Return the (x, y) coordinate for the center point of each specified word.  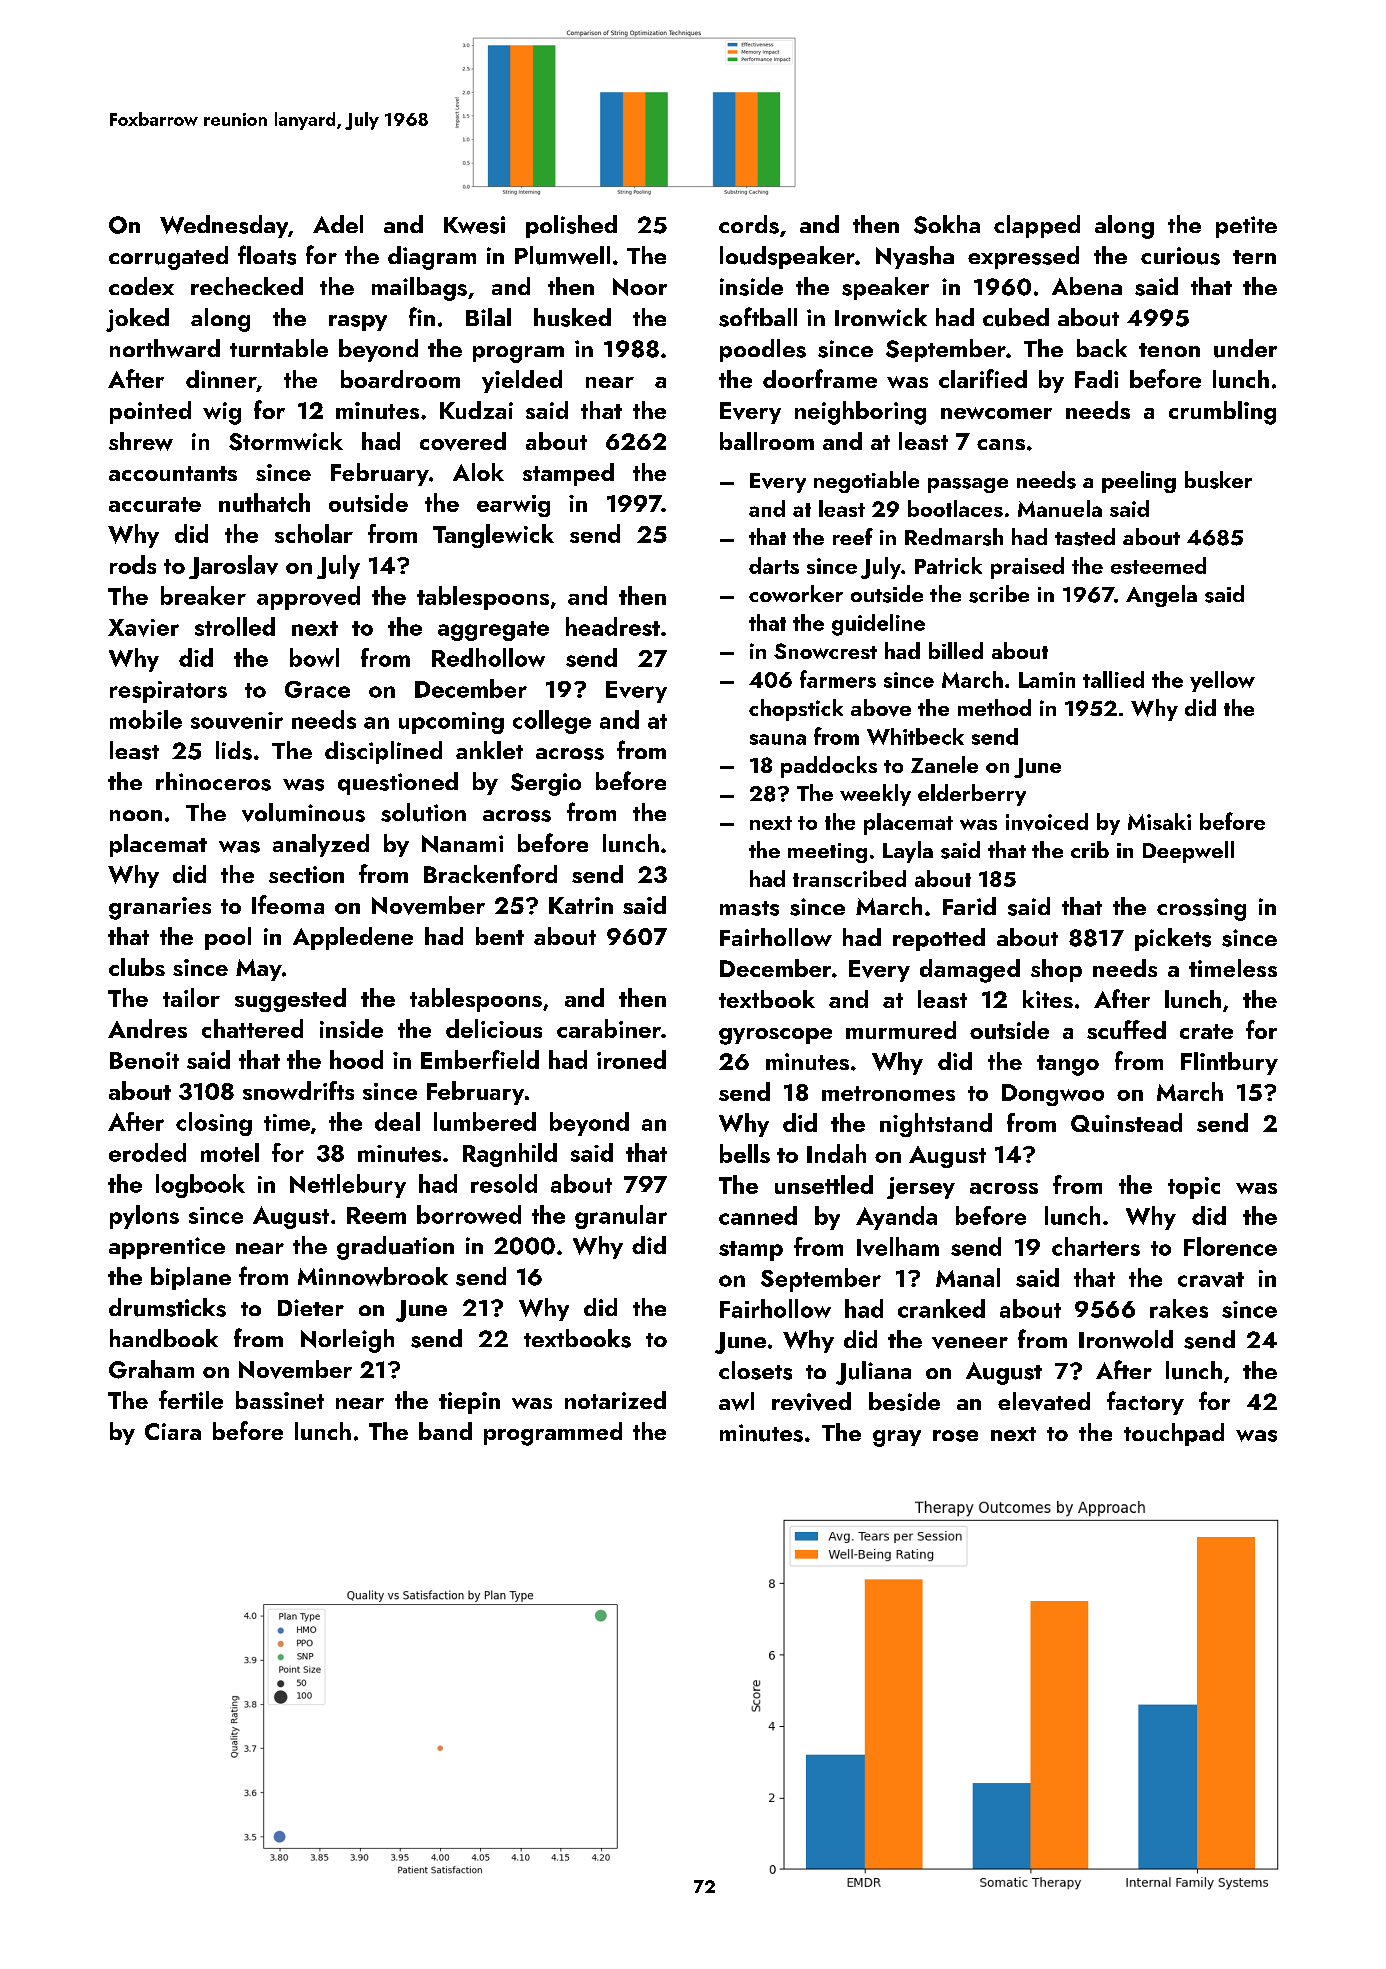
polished (571, 226)
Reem (376, 1215)
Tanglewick (493, 536)
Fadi (1096, 379)
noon (136, 815)
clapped (1037, 226)
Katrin (581, 905)
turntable (279, 348)
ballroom (767, 441)
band (445, 1431)
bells (745, 1153)
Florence (1230, 1246)
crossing (1201, 909)
